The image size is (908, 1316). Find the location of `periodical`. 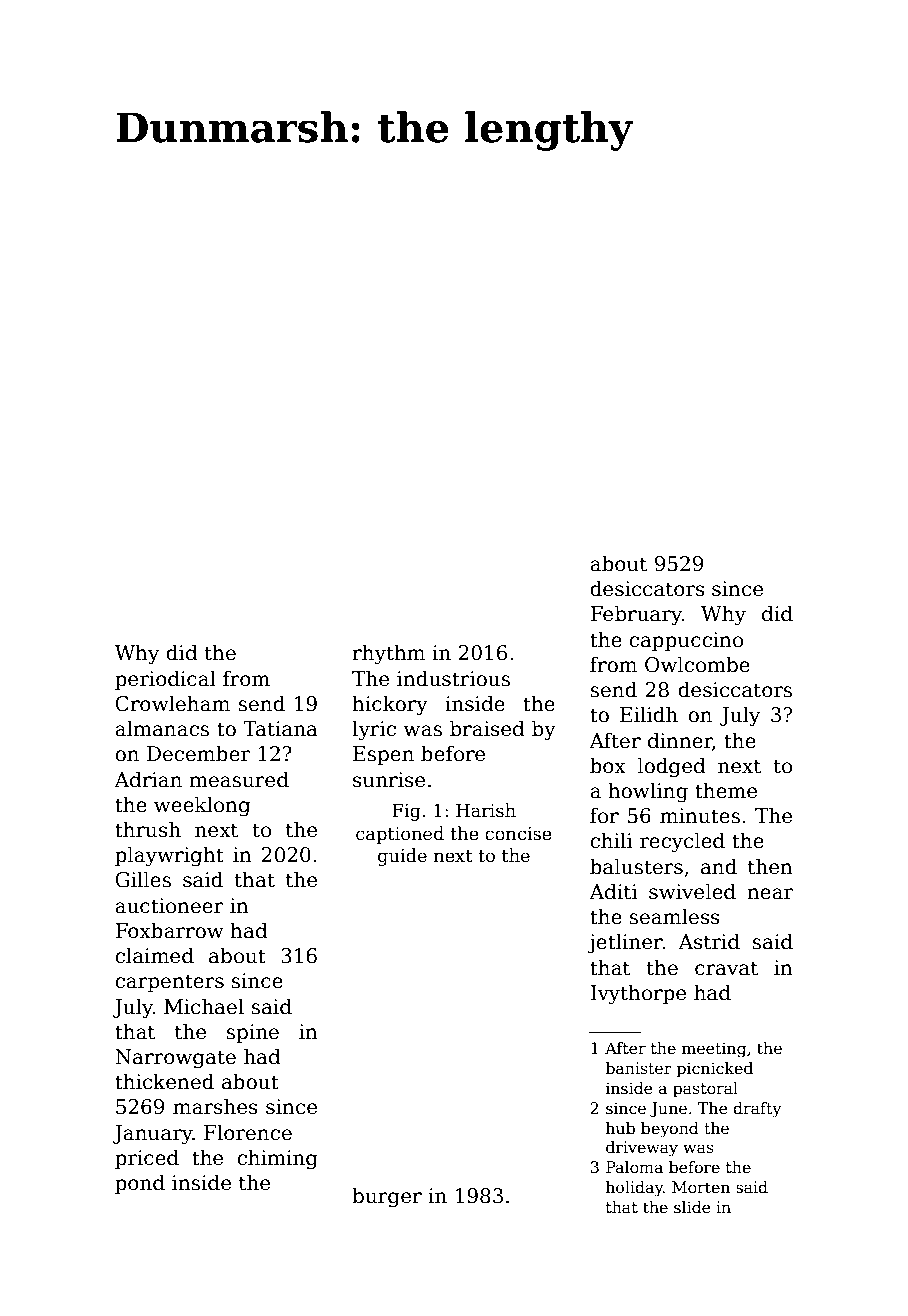

periodical is located at coordinates (165, 680).
